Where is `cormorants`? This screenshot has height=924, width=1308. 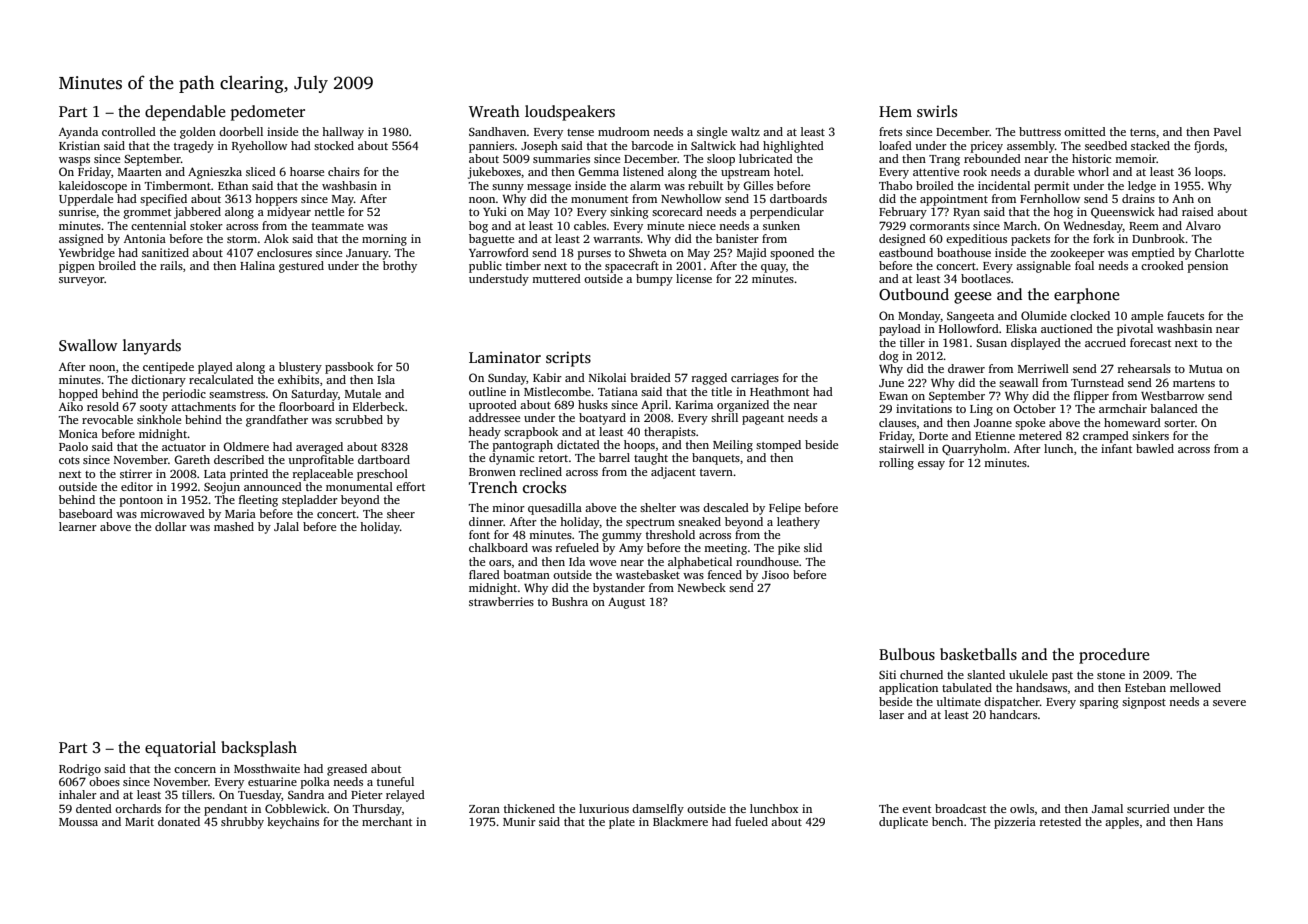 cormorants is located at coordinates (940, 226).
